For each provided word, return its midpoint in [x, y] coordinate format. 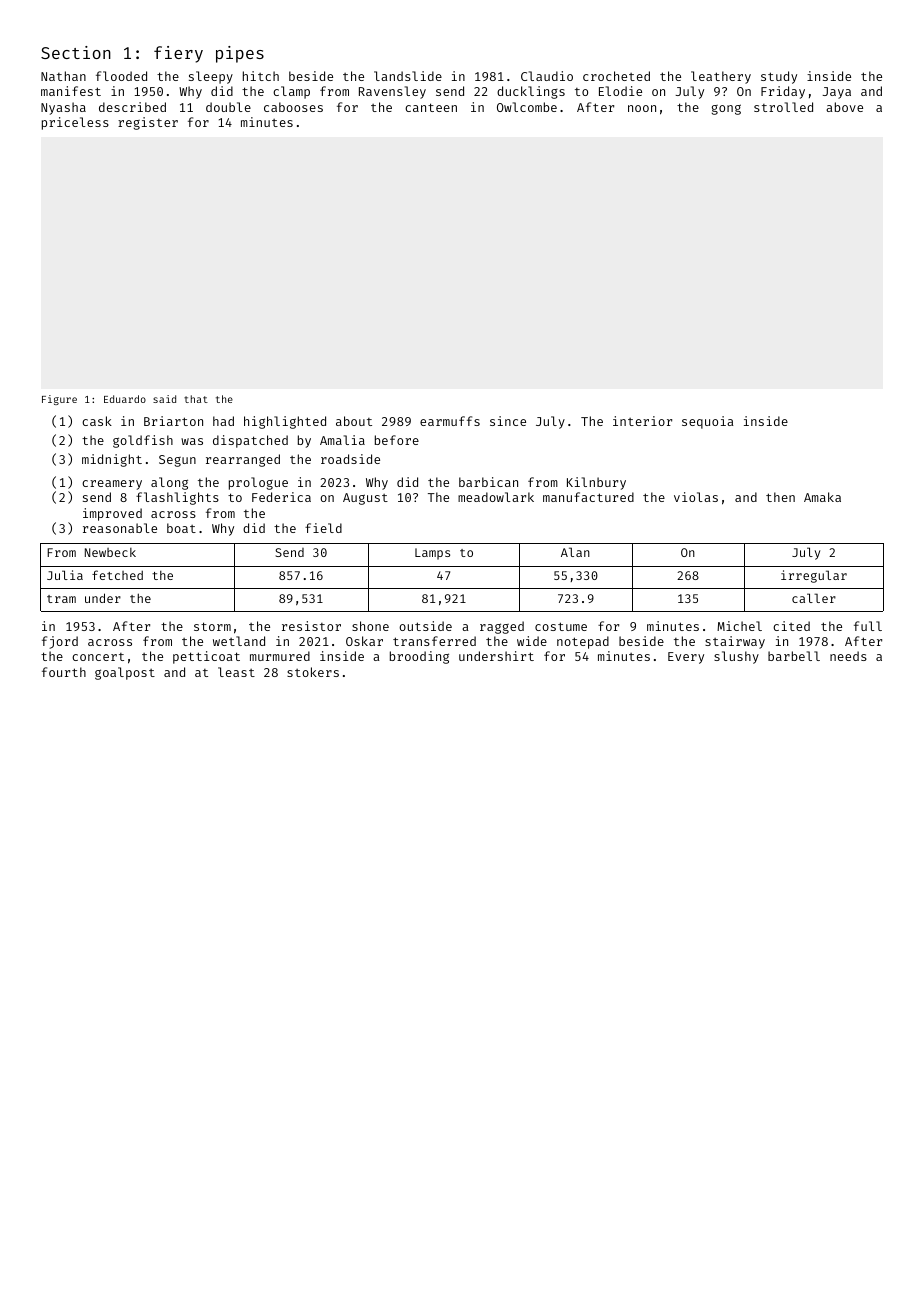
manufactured [588, 497]
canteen [431, 107]
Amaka [822, 497]
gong [726, 109]
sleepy [211, 77]
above [844, 107]
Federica [281, 497]
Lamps [432, 554]
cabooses [293, 107]
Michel [739, 626]
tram [61, 599]
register [148, 123]
